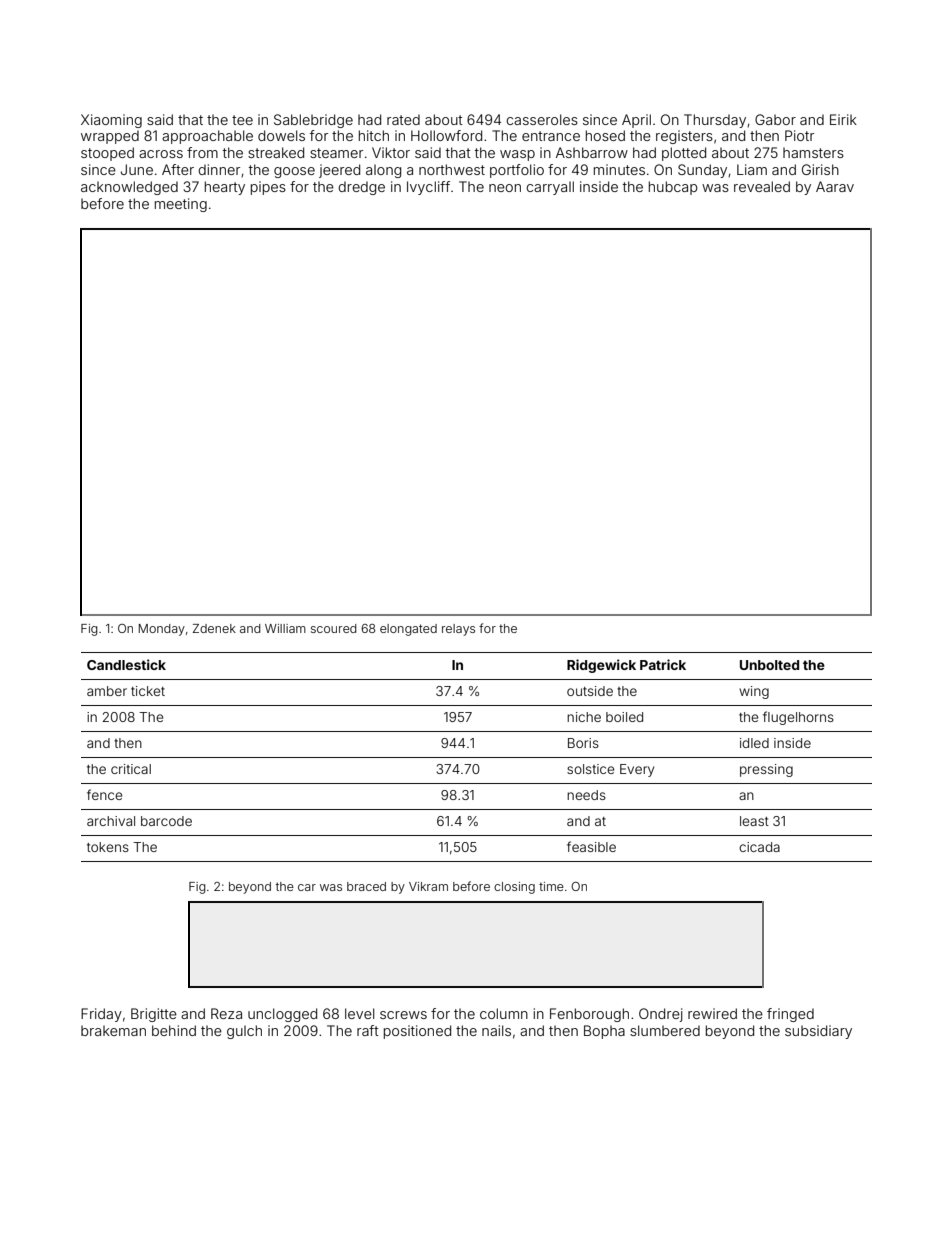 Image resolution: width=952 pixels, height=1233 pixels. Describe the element at coordinates (769, 665) in the screenshot. I see `Unbolted` at that location.
